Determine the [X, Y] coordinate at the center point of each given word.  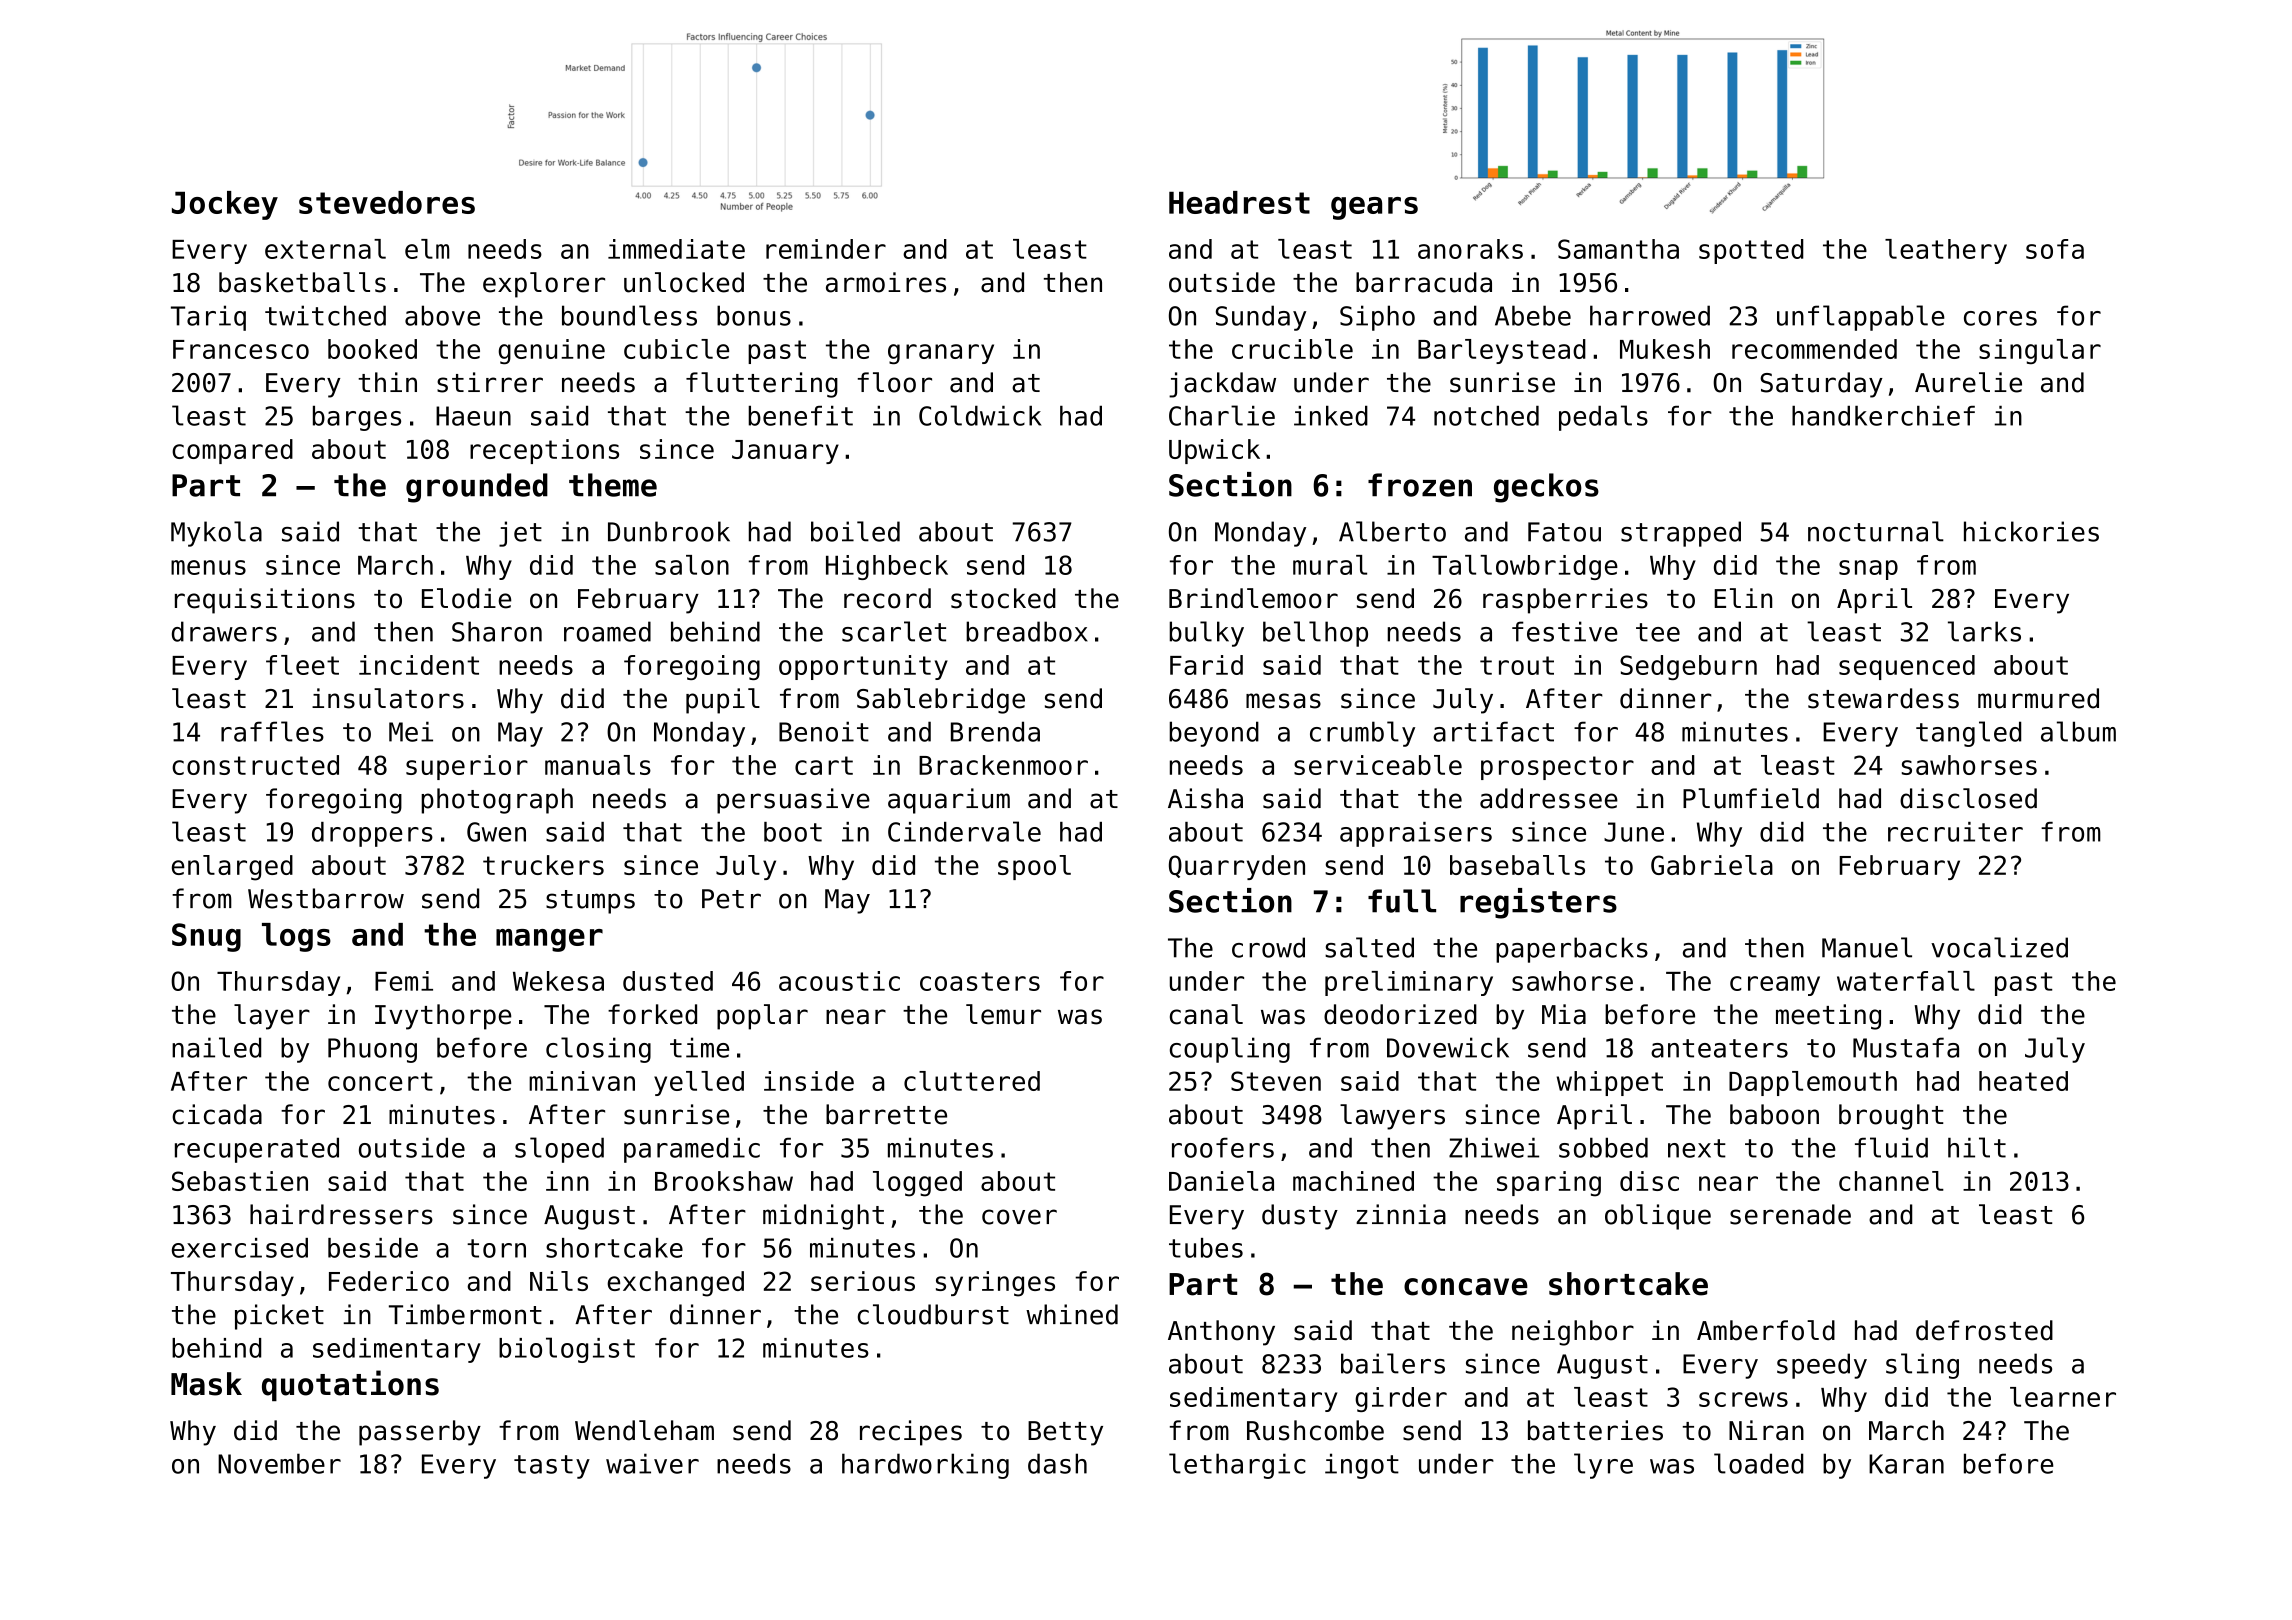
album [2078, 731]
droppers [372, 834]
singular [2040, 351]
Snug [206, 937]
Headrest [1239, 202]
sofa [2055, 249]
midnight [823, 1217]
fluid [1891, 1147]
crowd [1268, 947]
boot [793, 832]
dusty [1300, 1217]
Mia [1564, 1014]
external [325, 249]
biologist [567, 1350]
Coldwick [980, 415]
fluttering [762, 385]
